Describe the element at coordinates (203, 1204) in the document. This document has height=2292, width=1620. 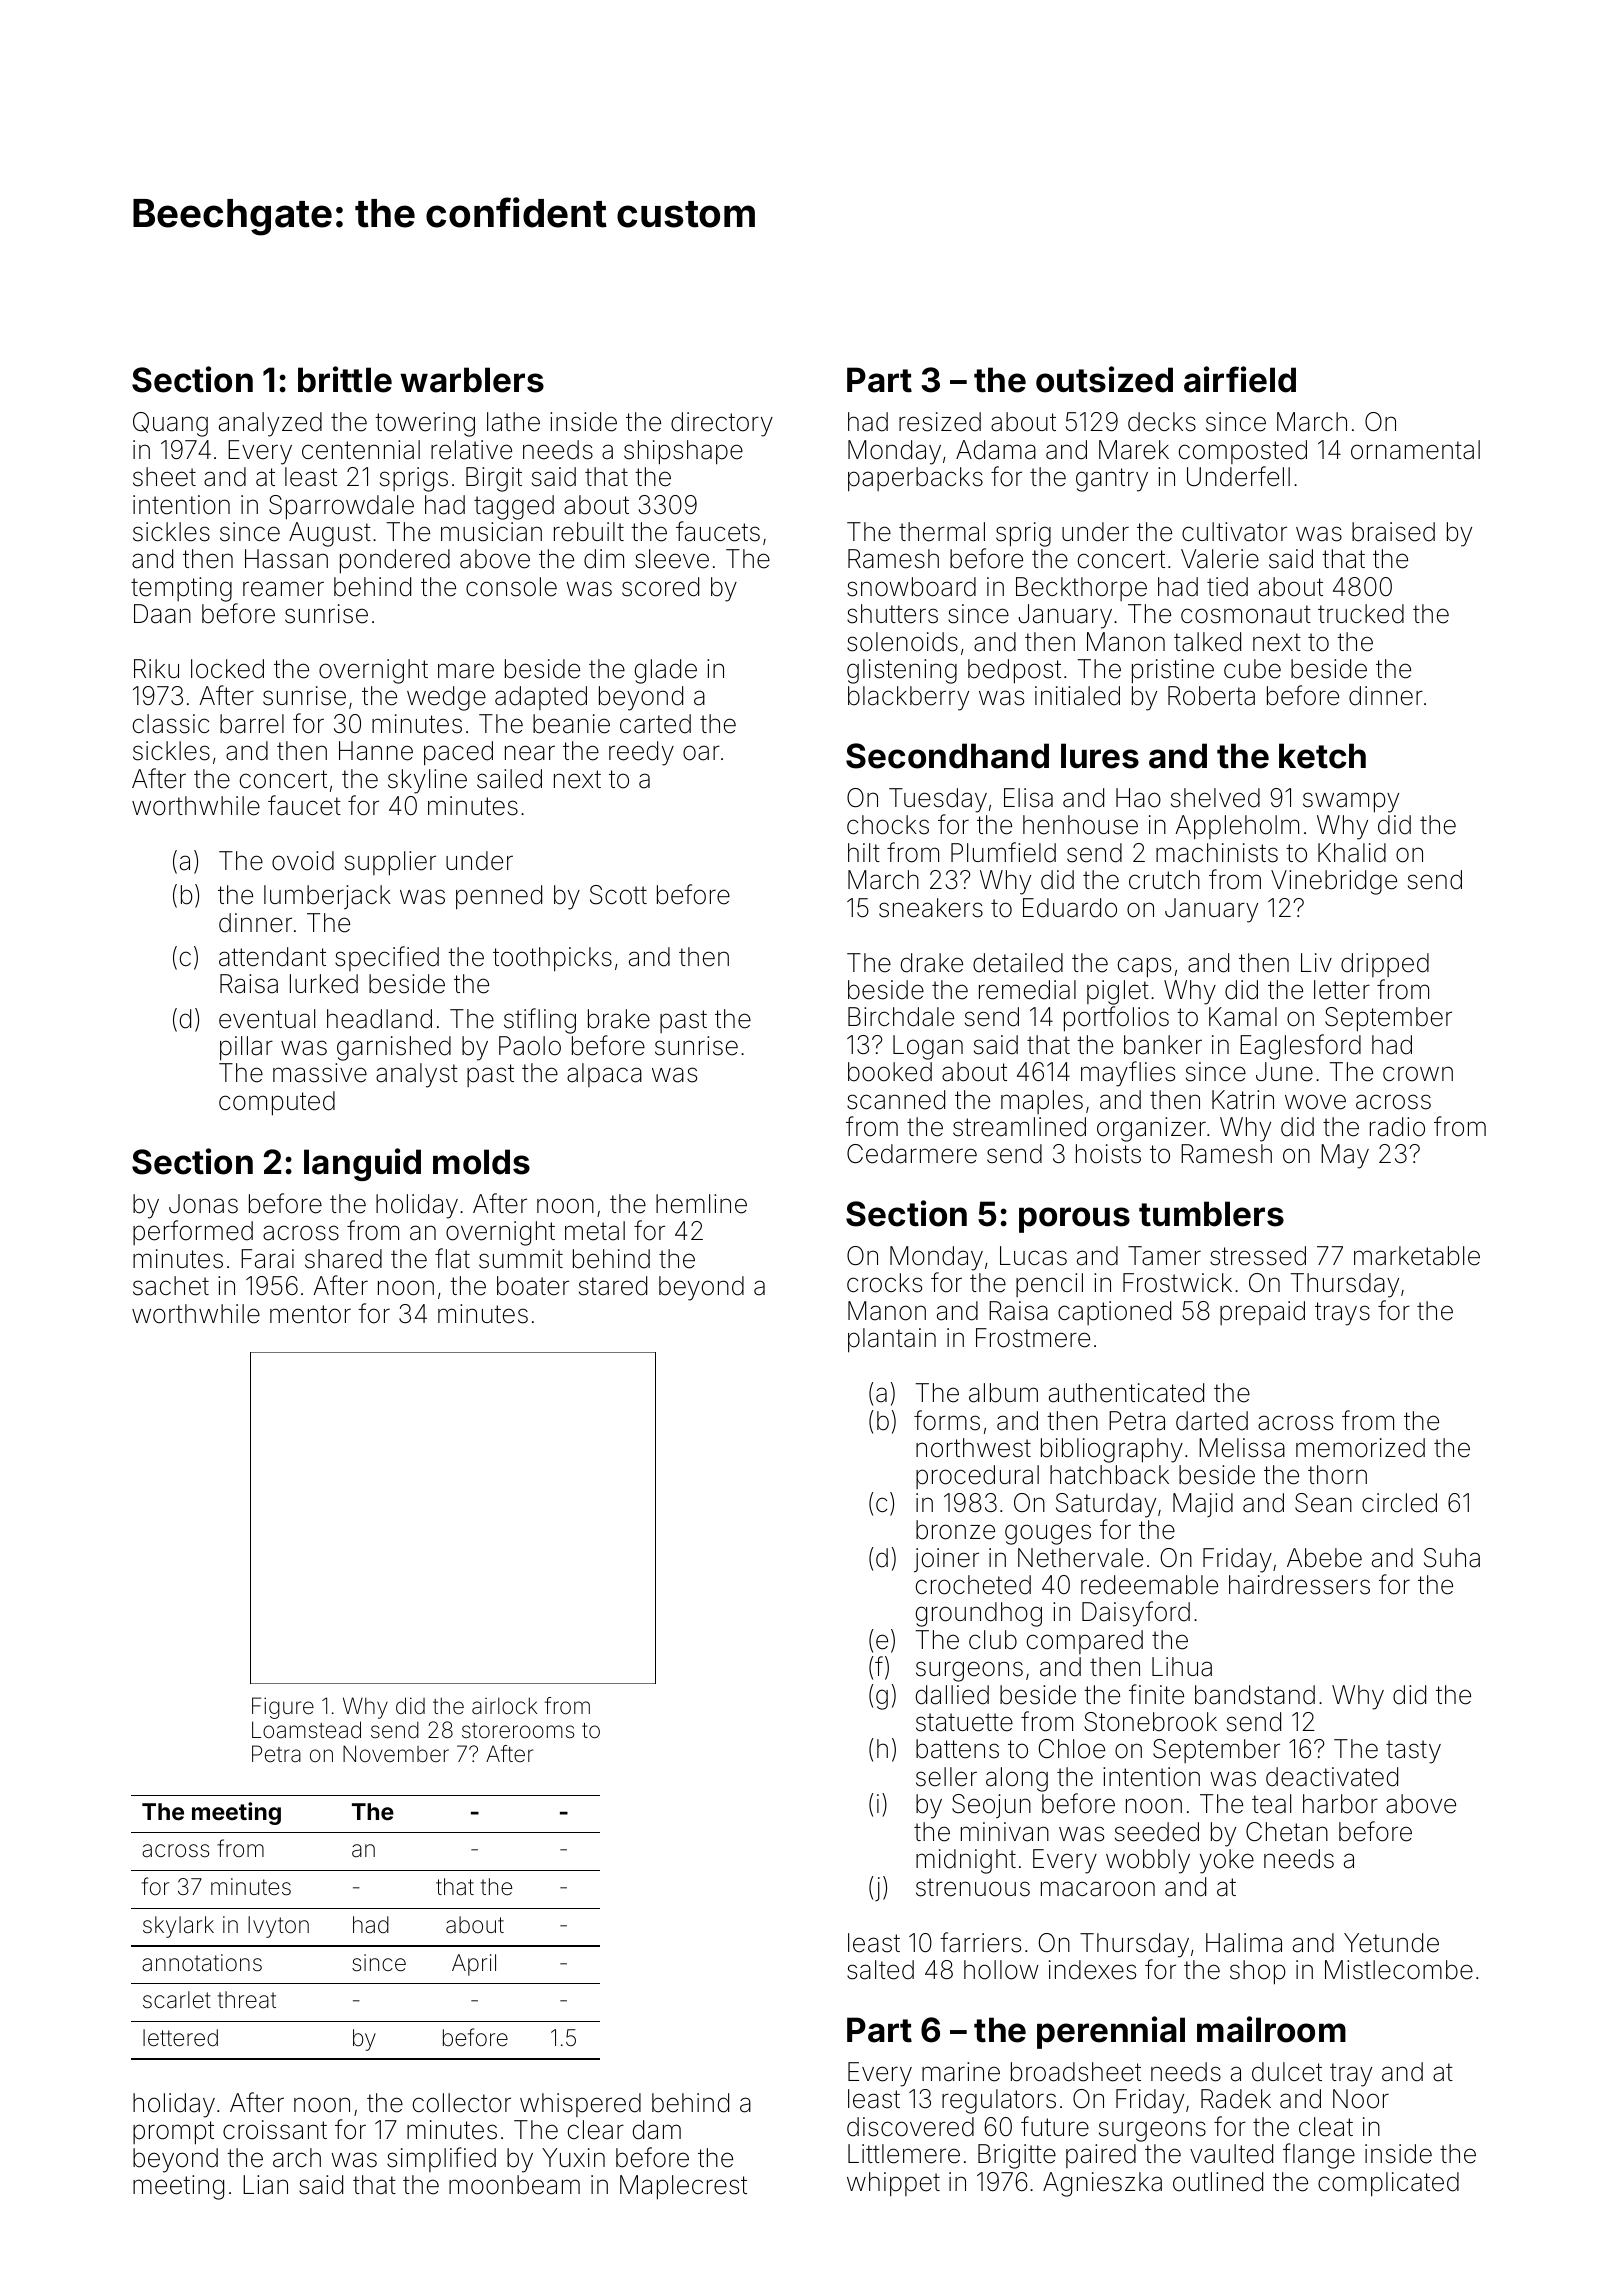
I see `Jonas` at that location.
